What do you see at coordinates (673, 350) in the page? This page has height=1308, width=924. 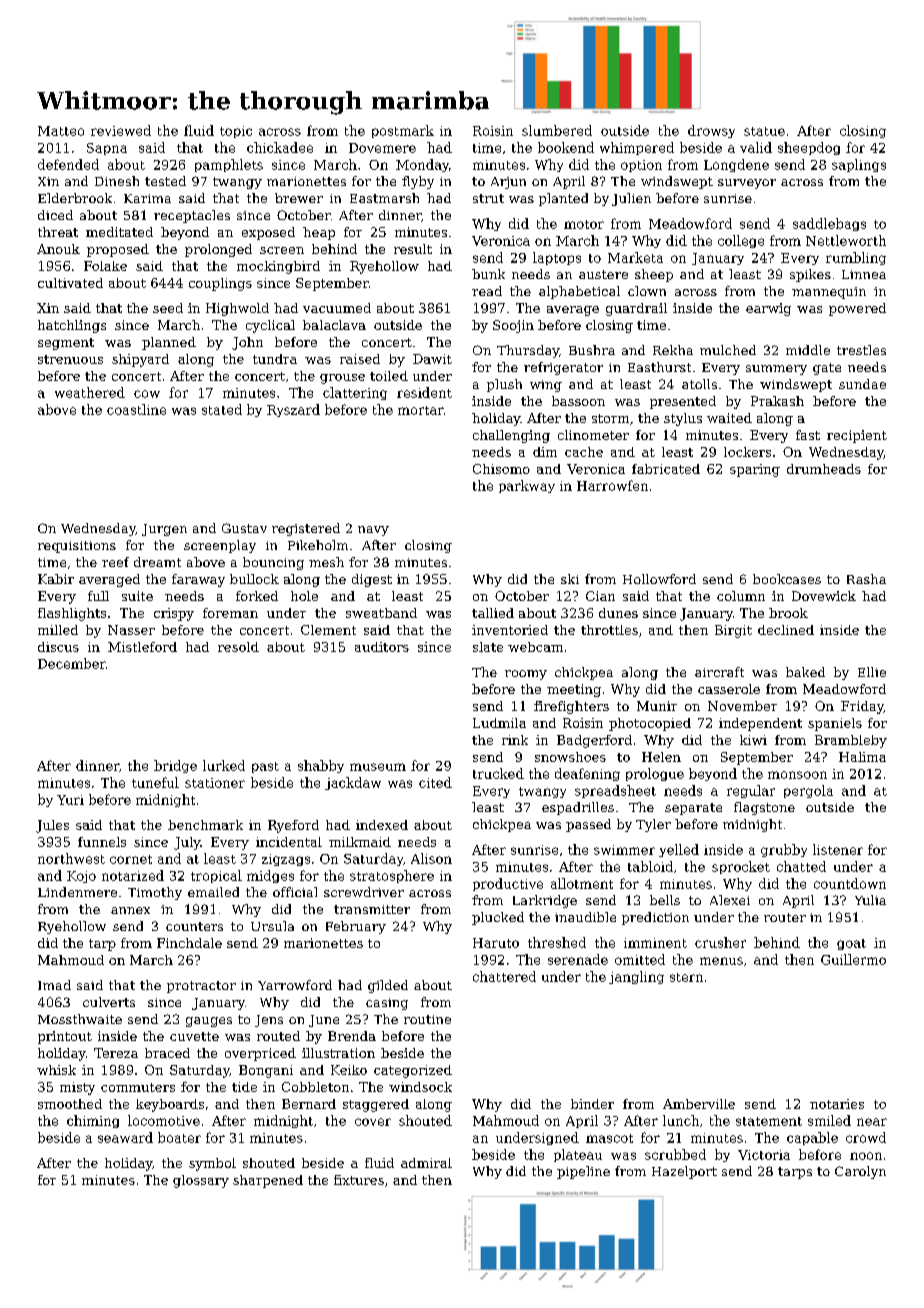 I see `Rekha` at bounding box center [673, 350].
